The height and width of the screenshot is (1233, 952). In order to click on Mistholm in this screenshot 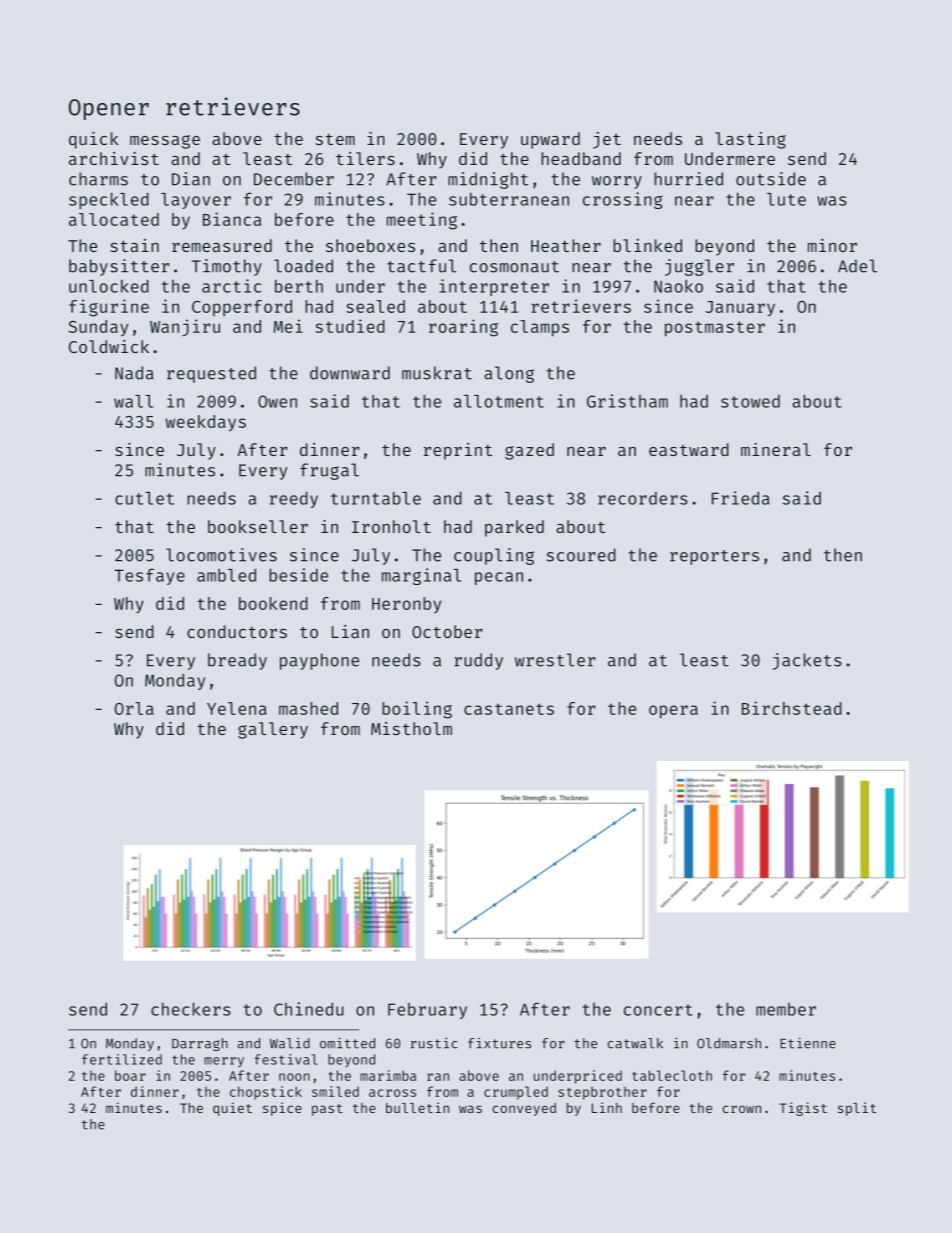, I will do `click(411, 728)`.
